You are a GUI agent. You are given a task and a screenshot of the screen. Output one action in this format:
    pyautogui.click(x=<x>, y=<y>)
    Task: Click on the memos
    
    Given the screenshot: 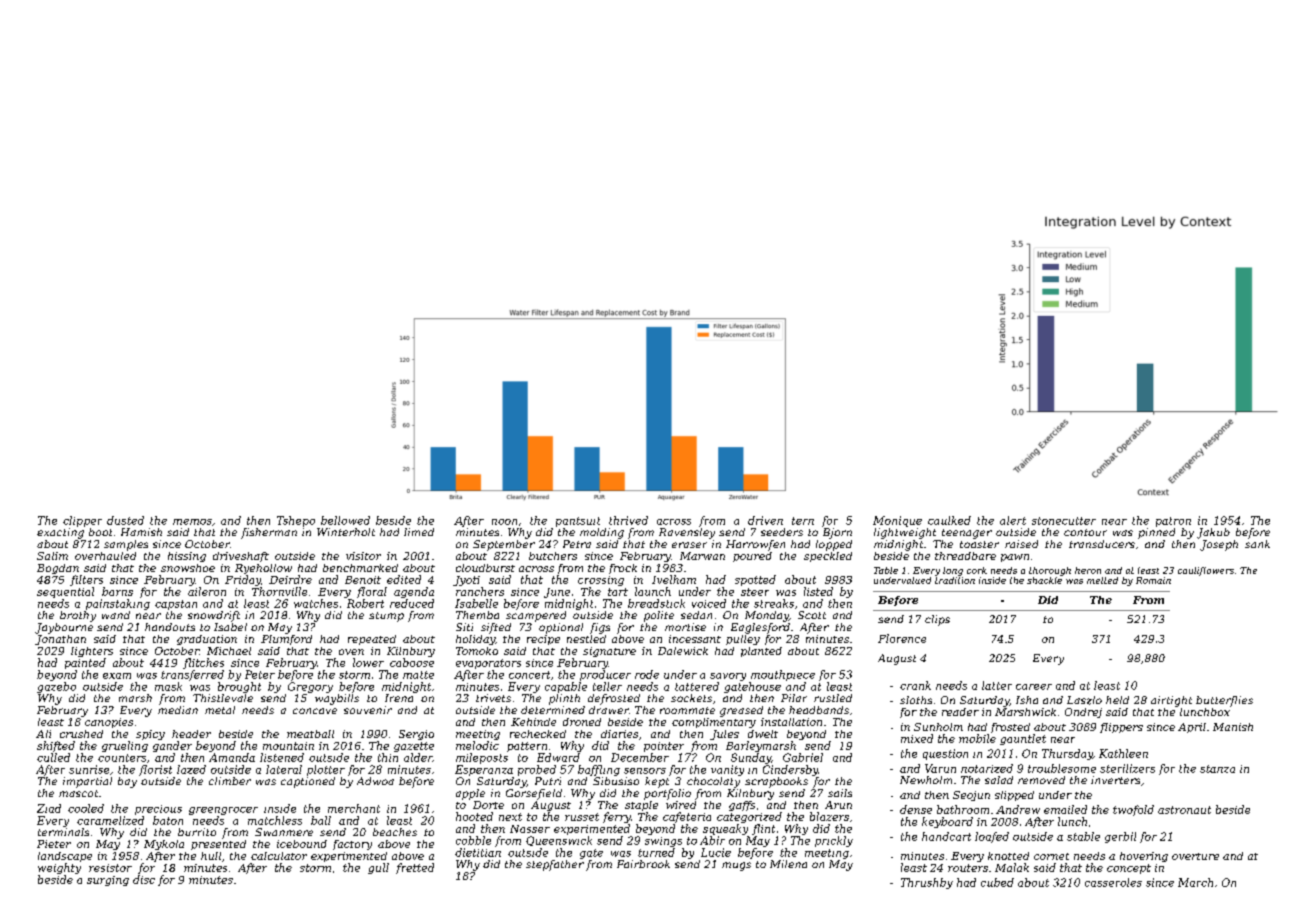 What is the action you would take?
    pyautogui.click(x=192, y=522)
